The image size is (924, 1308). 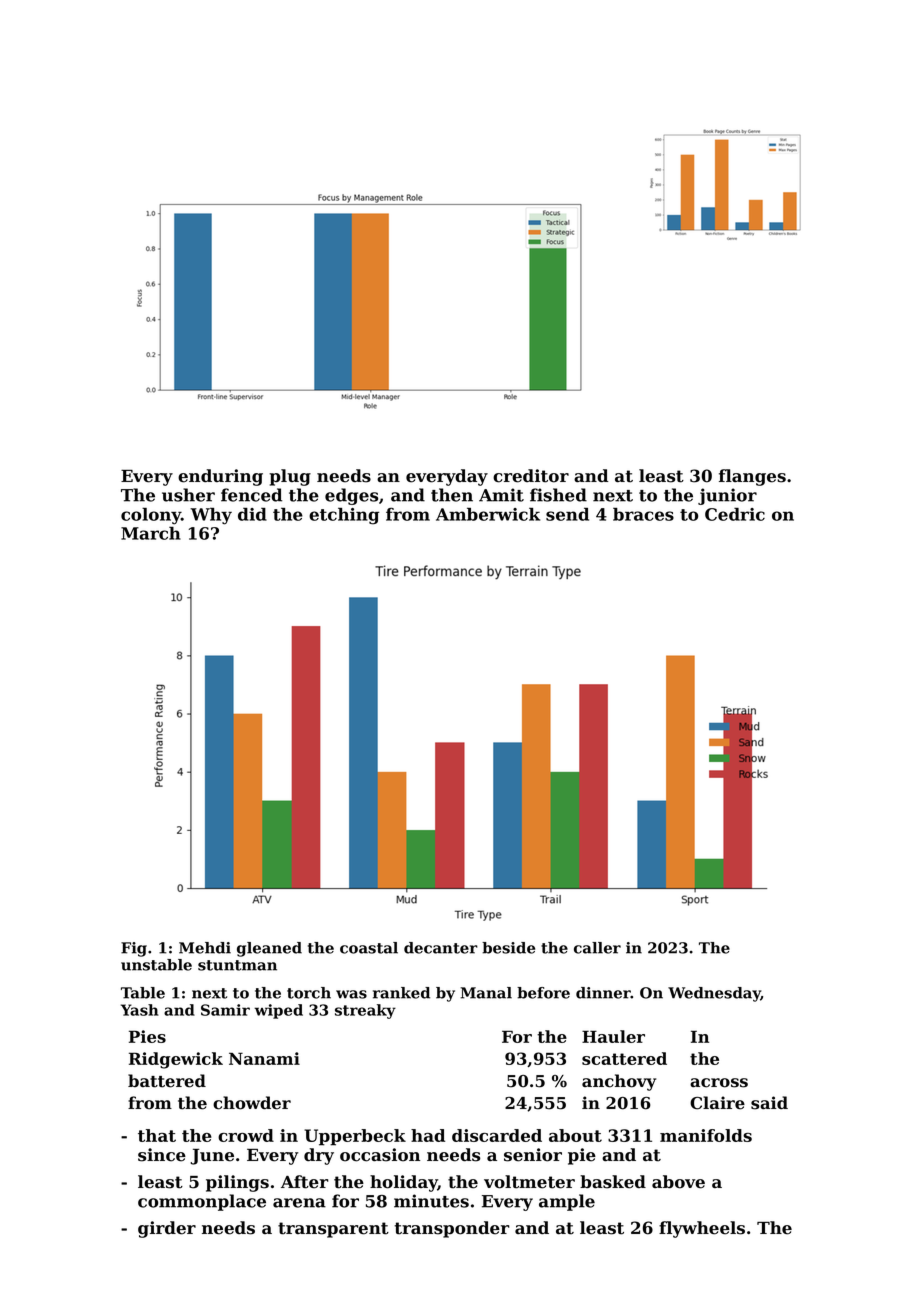 I want to click on send, so click(x=567, y=514).
